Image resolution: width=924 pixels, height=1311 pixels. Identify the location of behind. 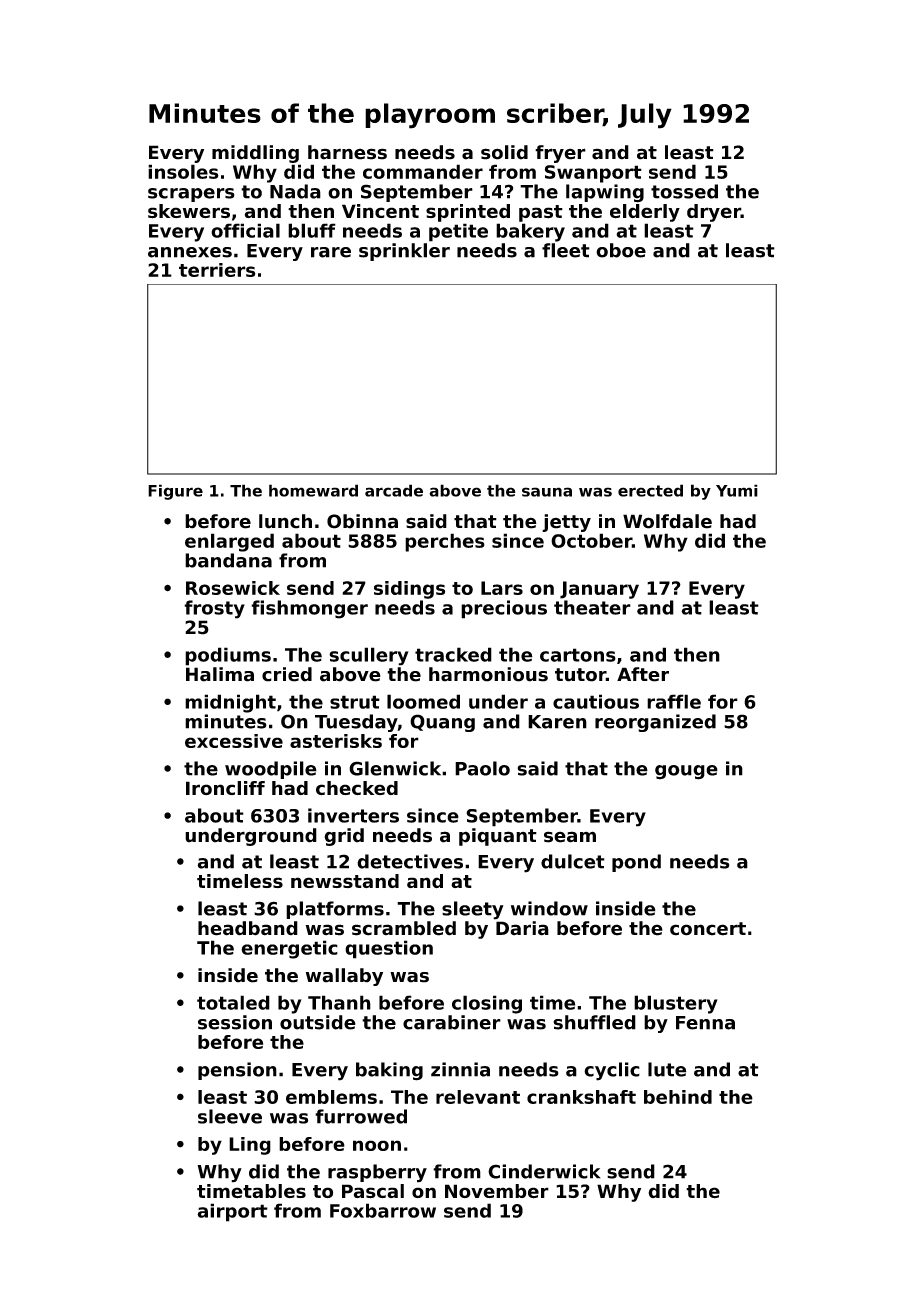
(678, 1097).
